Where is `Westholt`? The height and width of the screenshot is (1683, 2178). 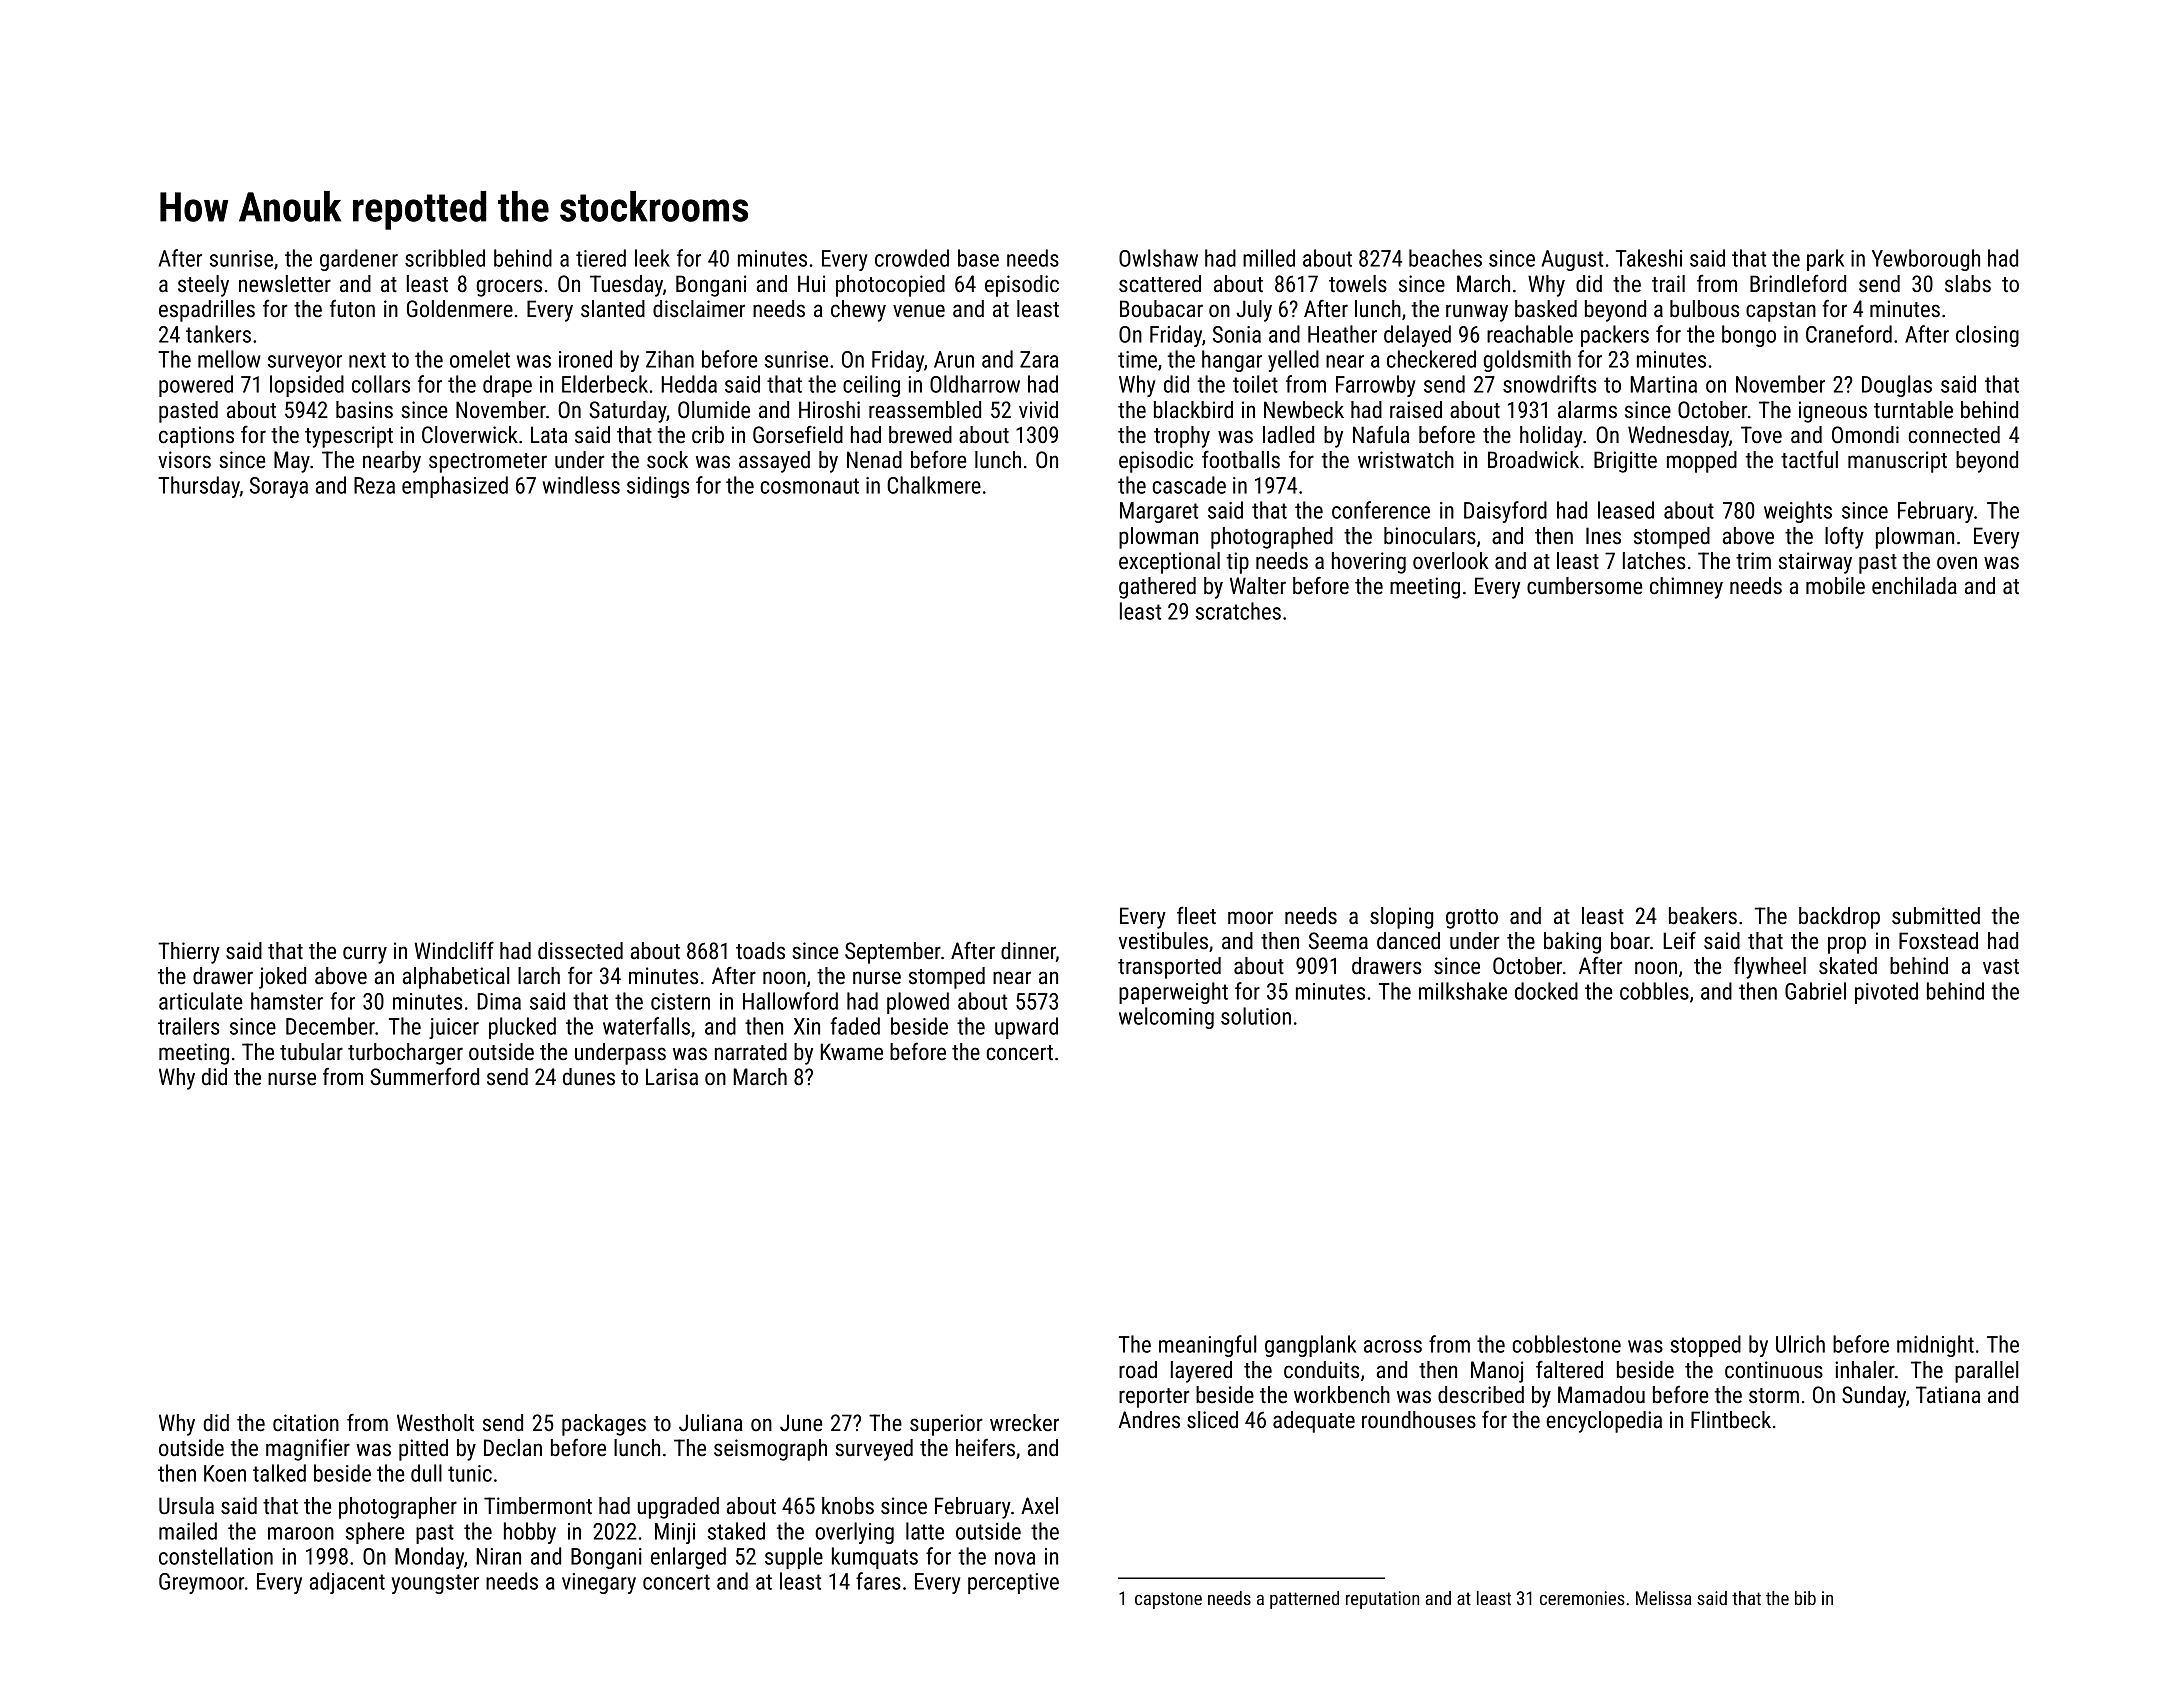 Westholt is located at coordinates (435, 1423).
